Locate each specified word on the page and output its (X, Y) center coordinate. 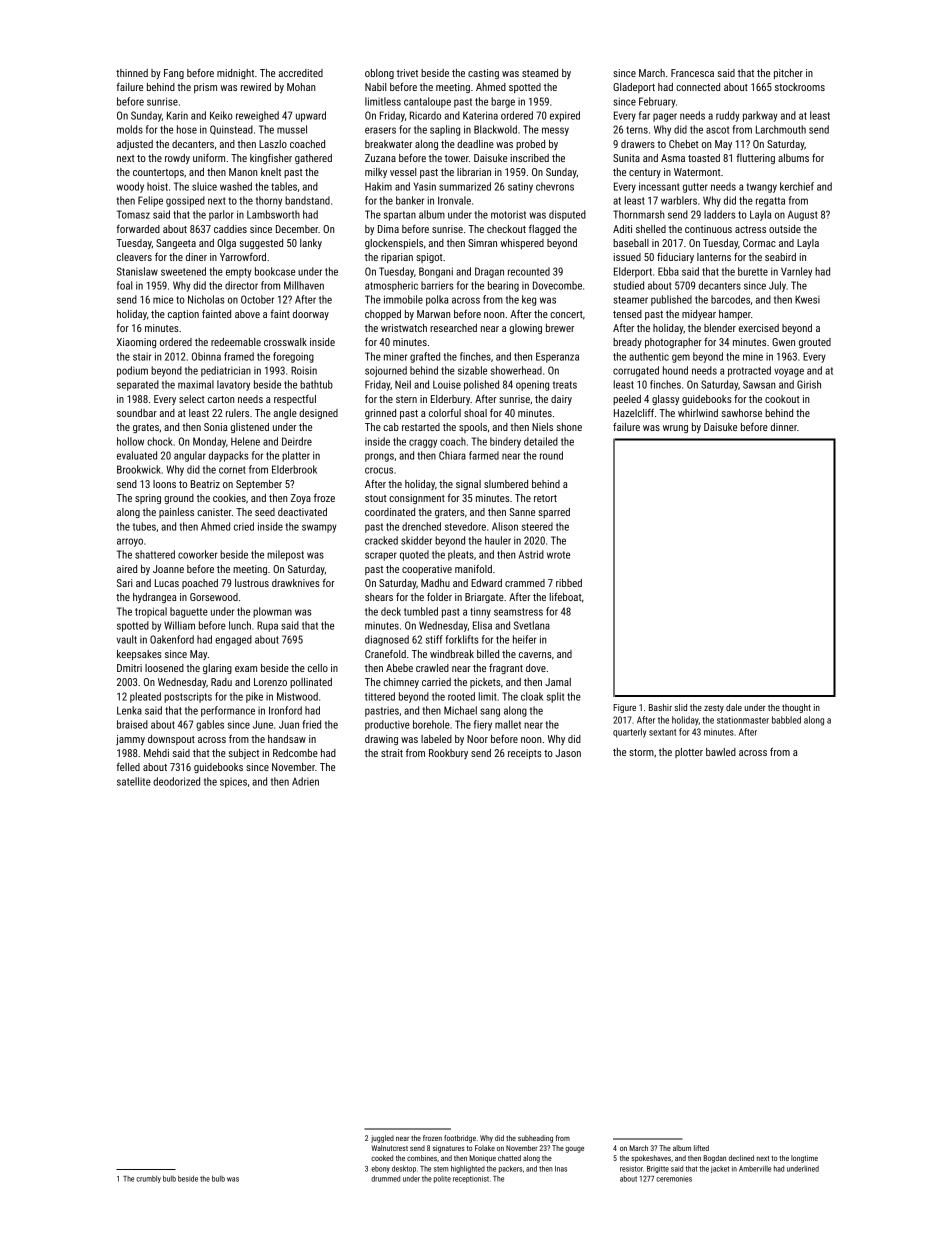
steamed (540, 73)
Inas (561, 1169)
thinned (132, 73)
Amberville (755, 1169)
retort (545, 498)
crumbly (148, 1179)
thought (796, 708)
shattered (155, 554)
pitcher (788, 74)
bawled (721, 752)
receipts (525, 754)
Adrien (305, 781)
